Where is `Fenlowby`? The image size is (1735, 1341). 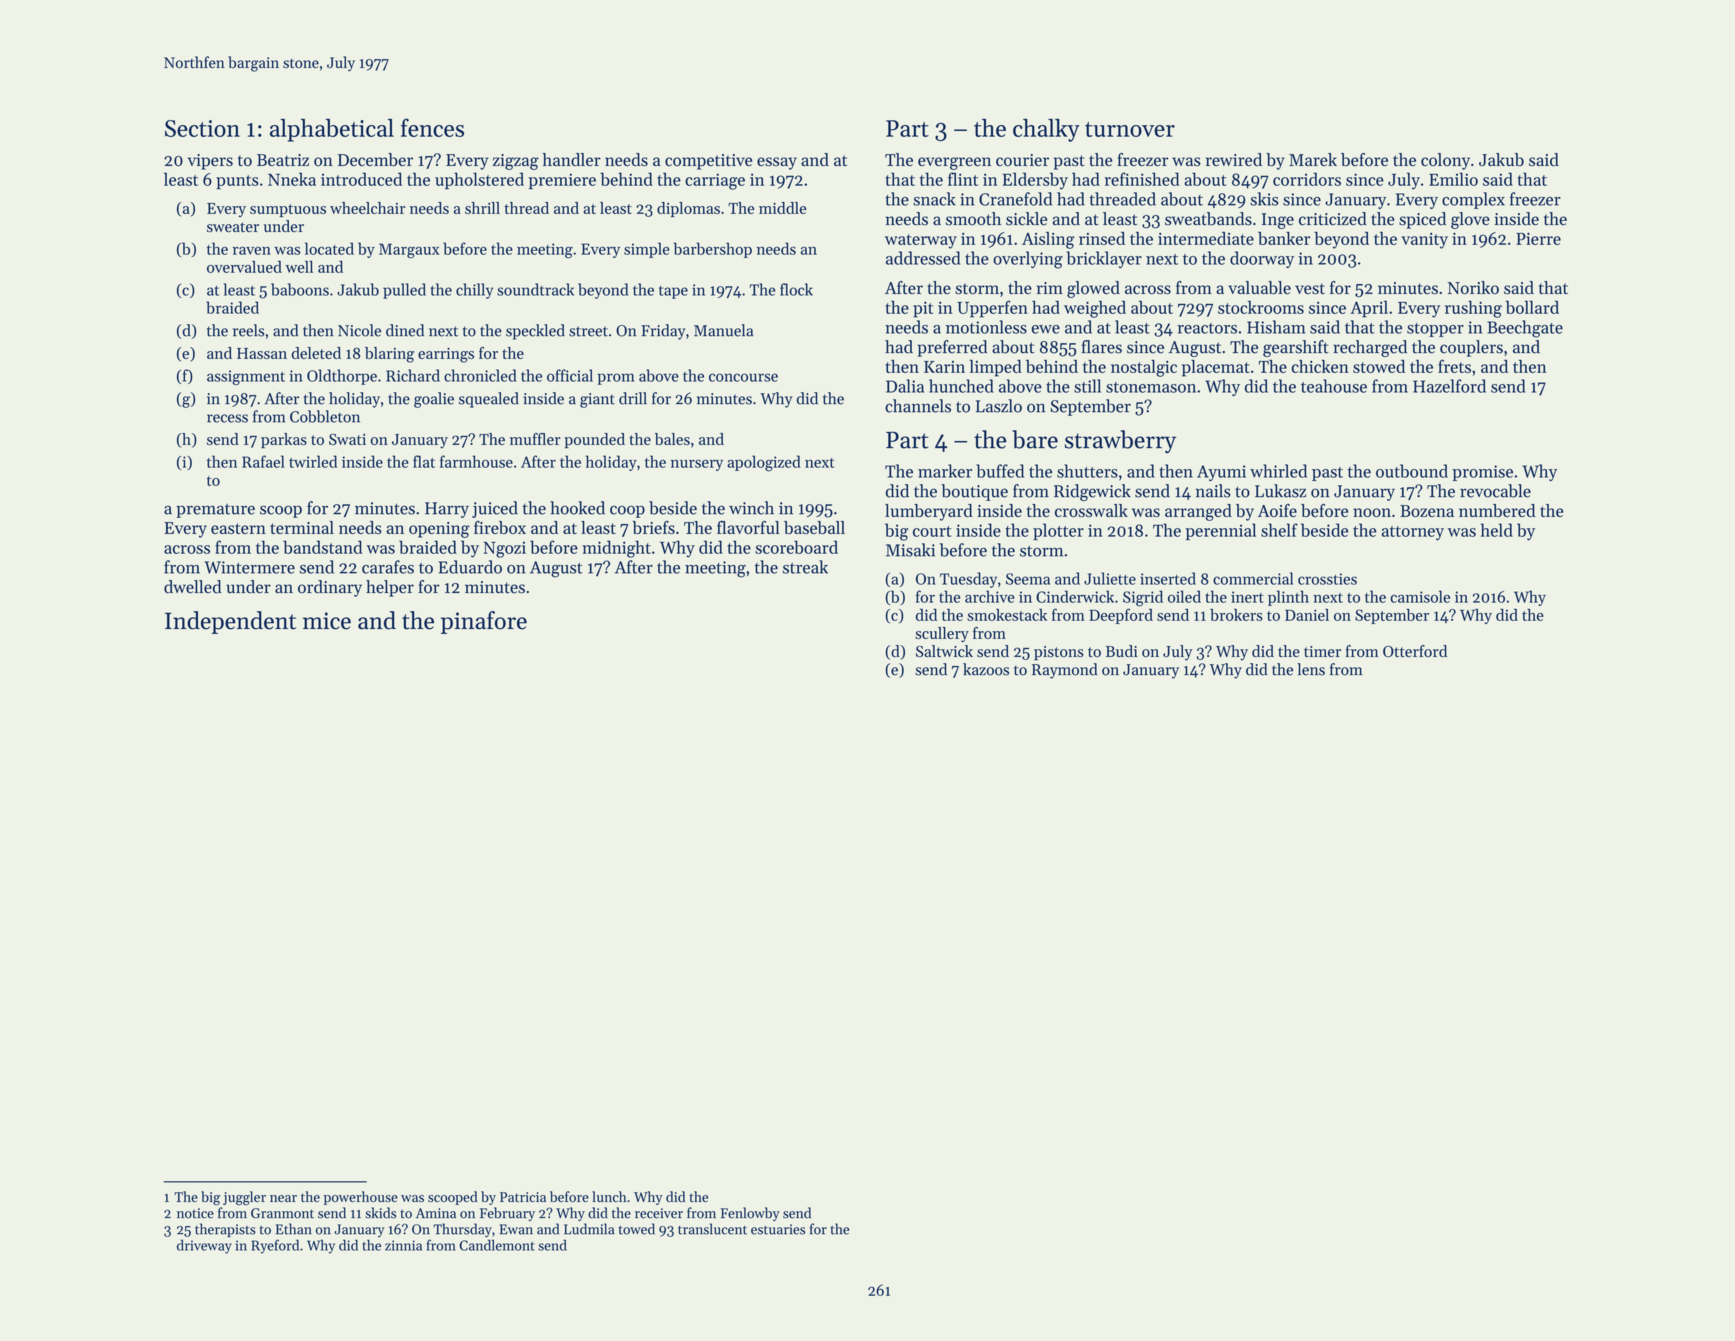 Fenlowby is located at coordinates (750, 1214).
